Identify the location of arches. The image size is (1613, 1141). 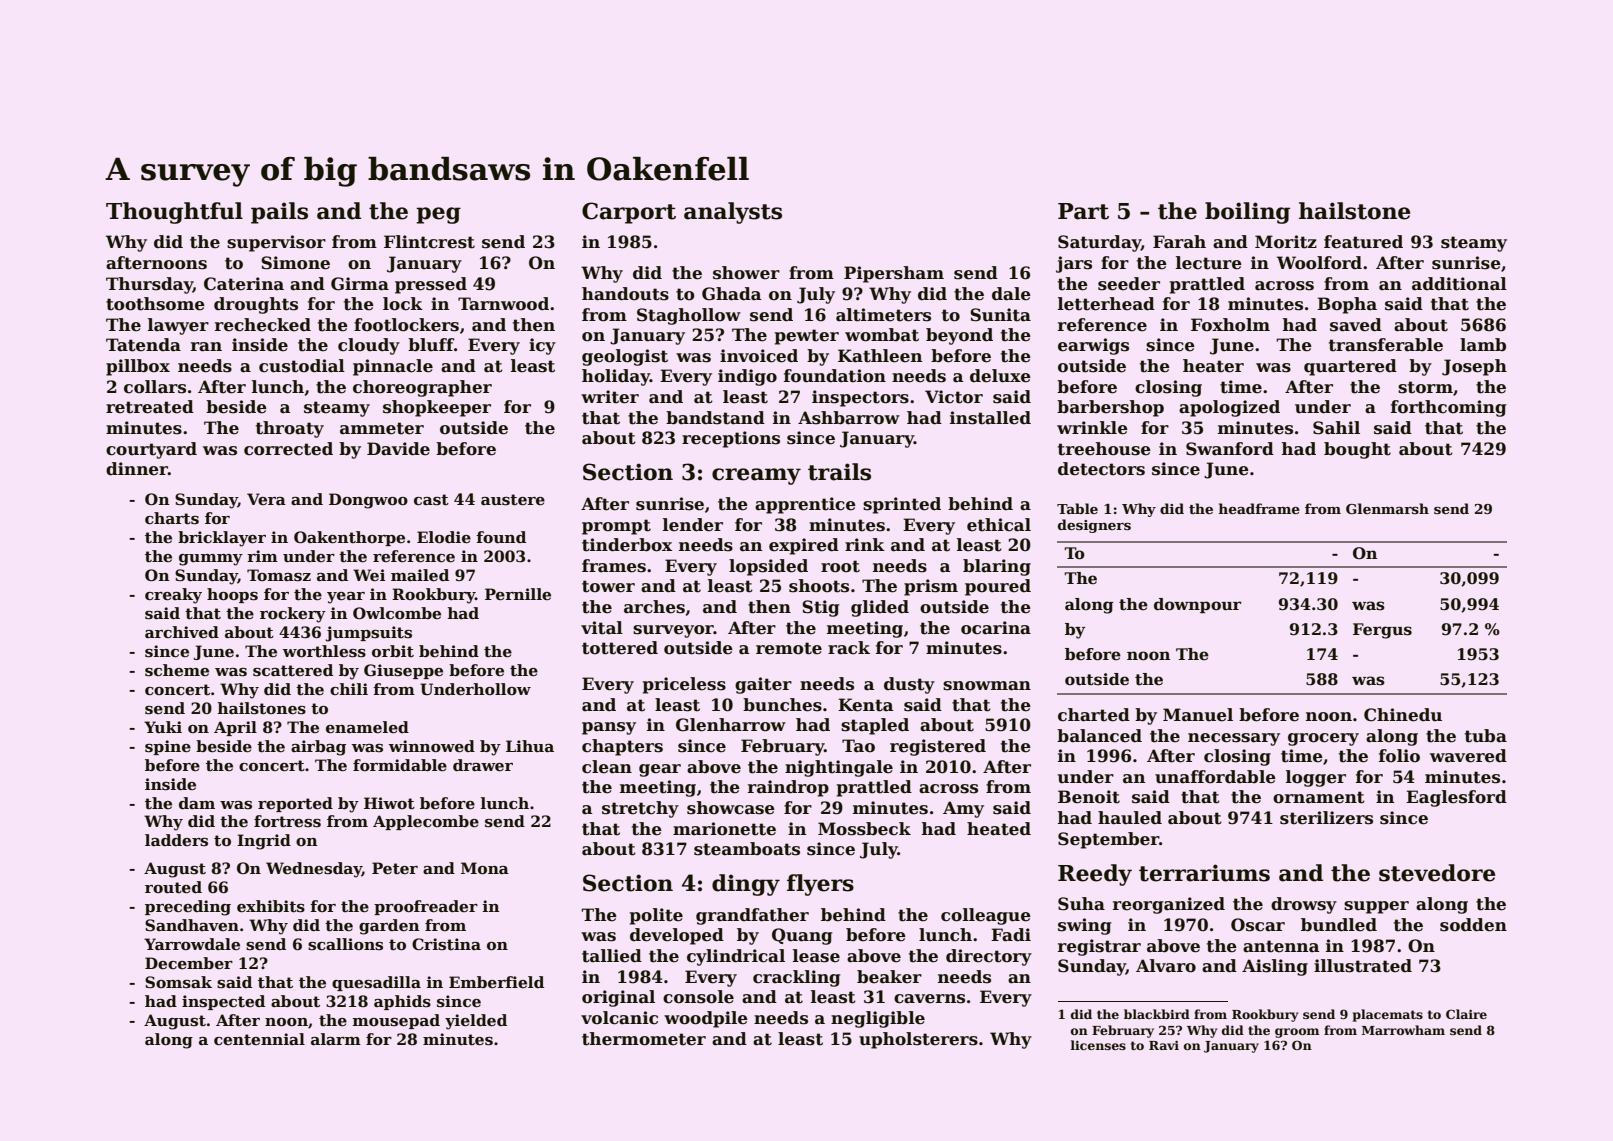
(654, 607).
